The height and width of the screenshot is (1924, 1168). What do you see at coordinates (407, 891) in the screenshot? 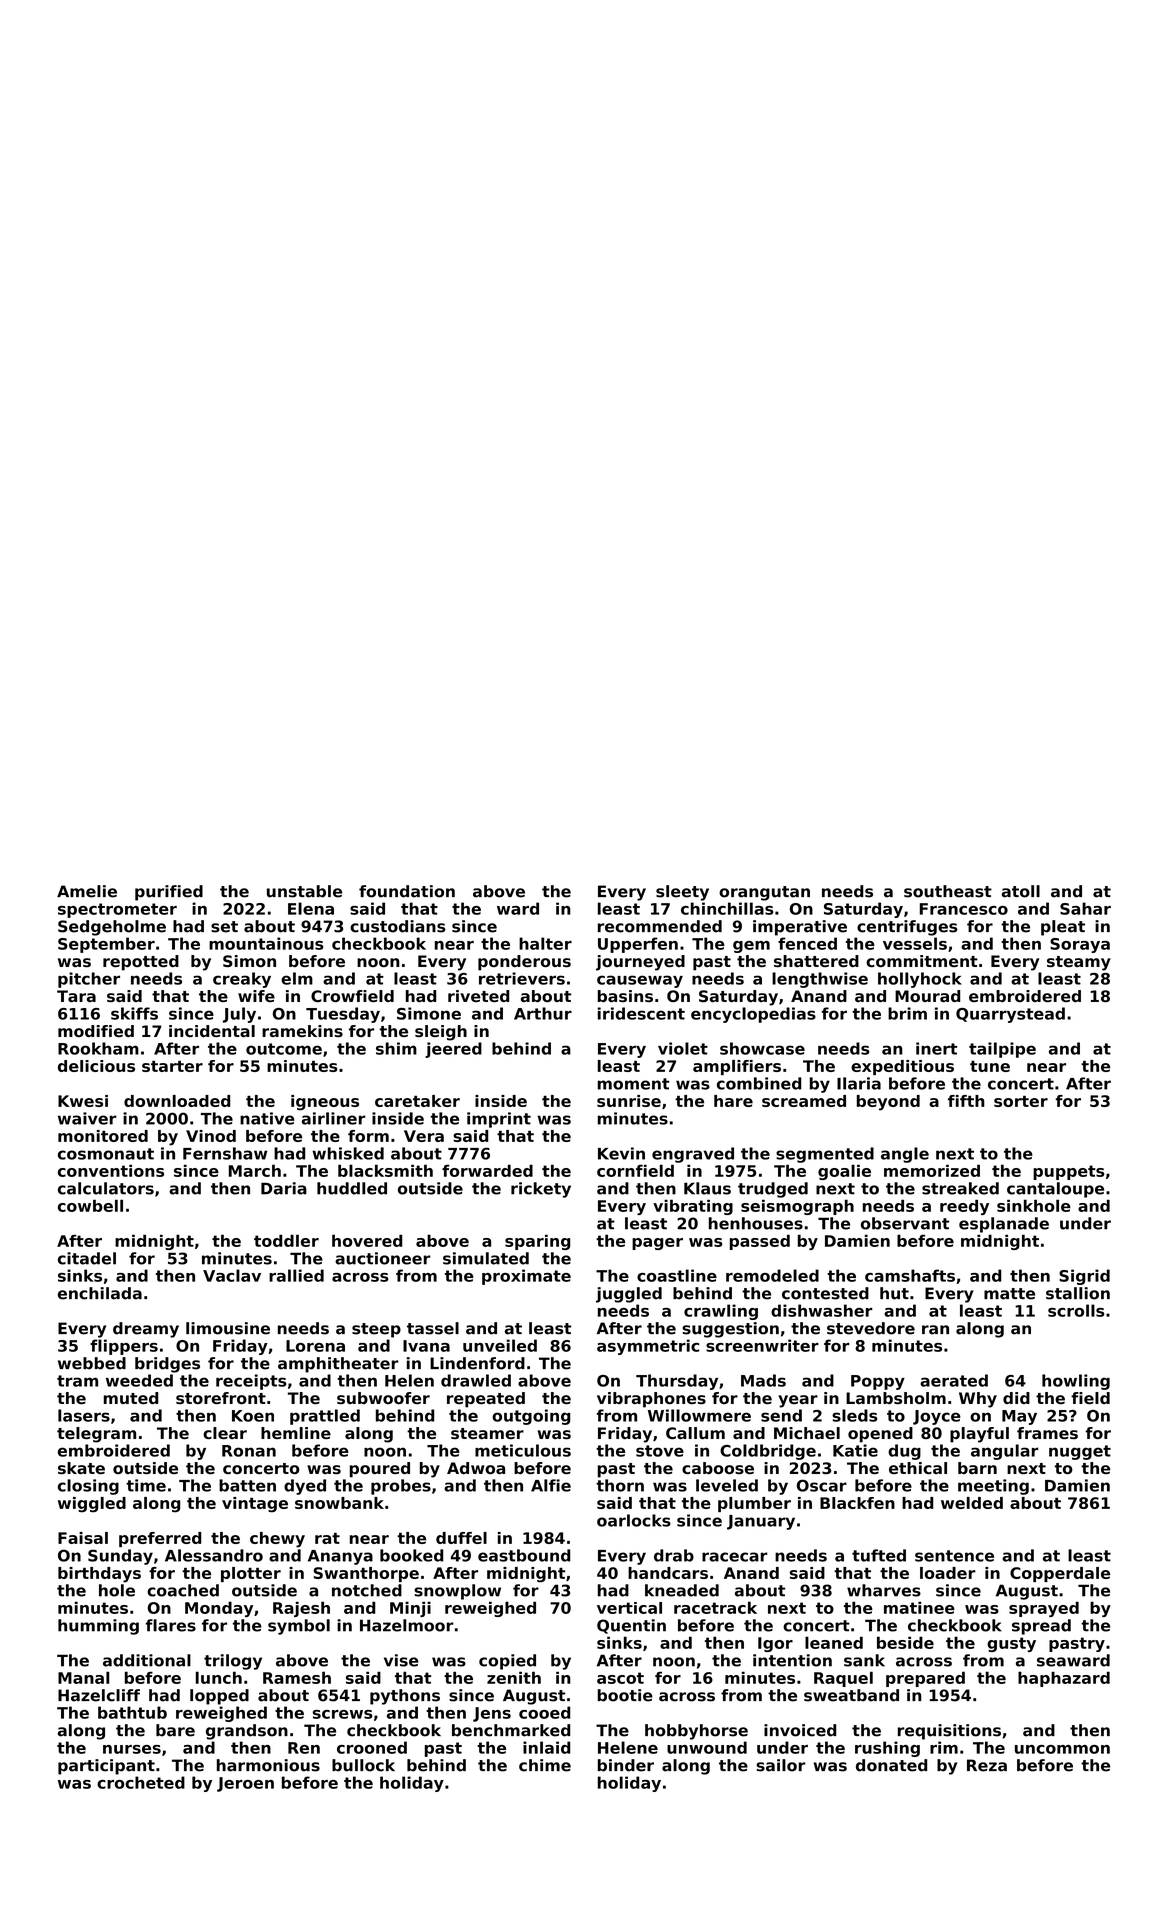
I see `foundation` at bounding box center [407, 891].
